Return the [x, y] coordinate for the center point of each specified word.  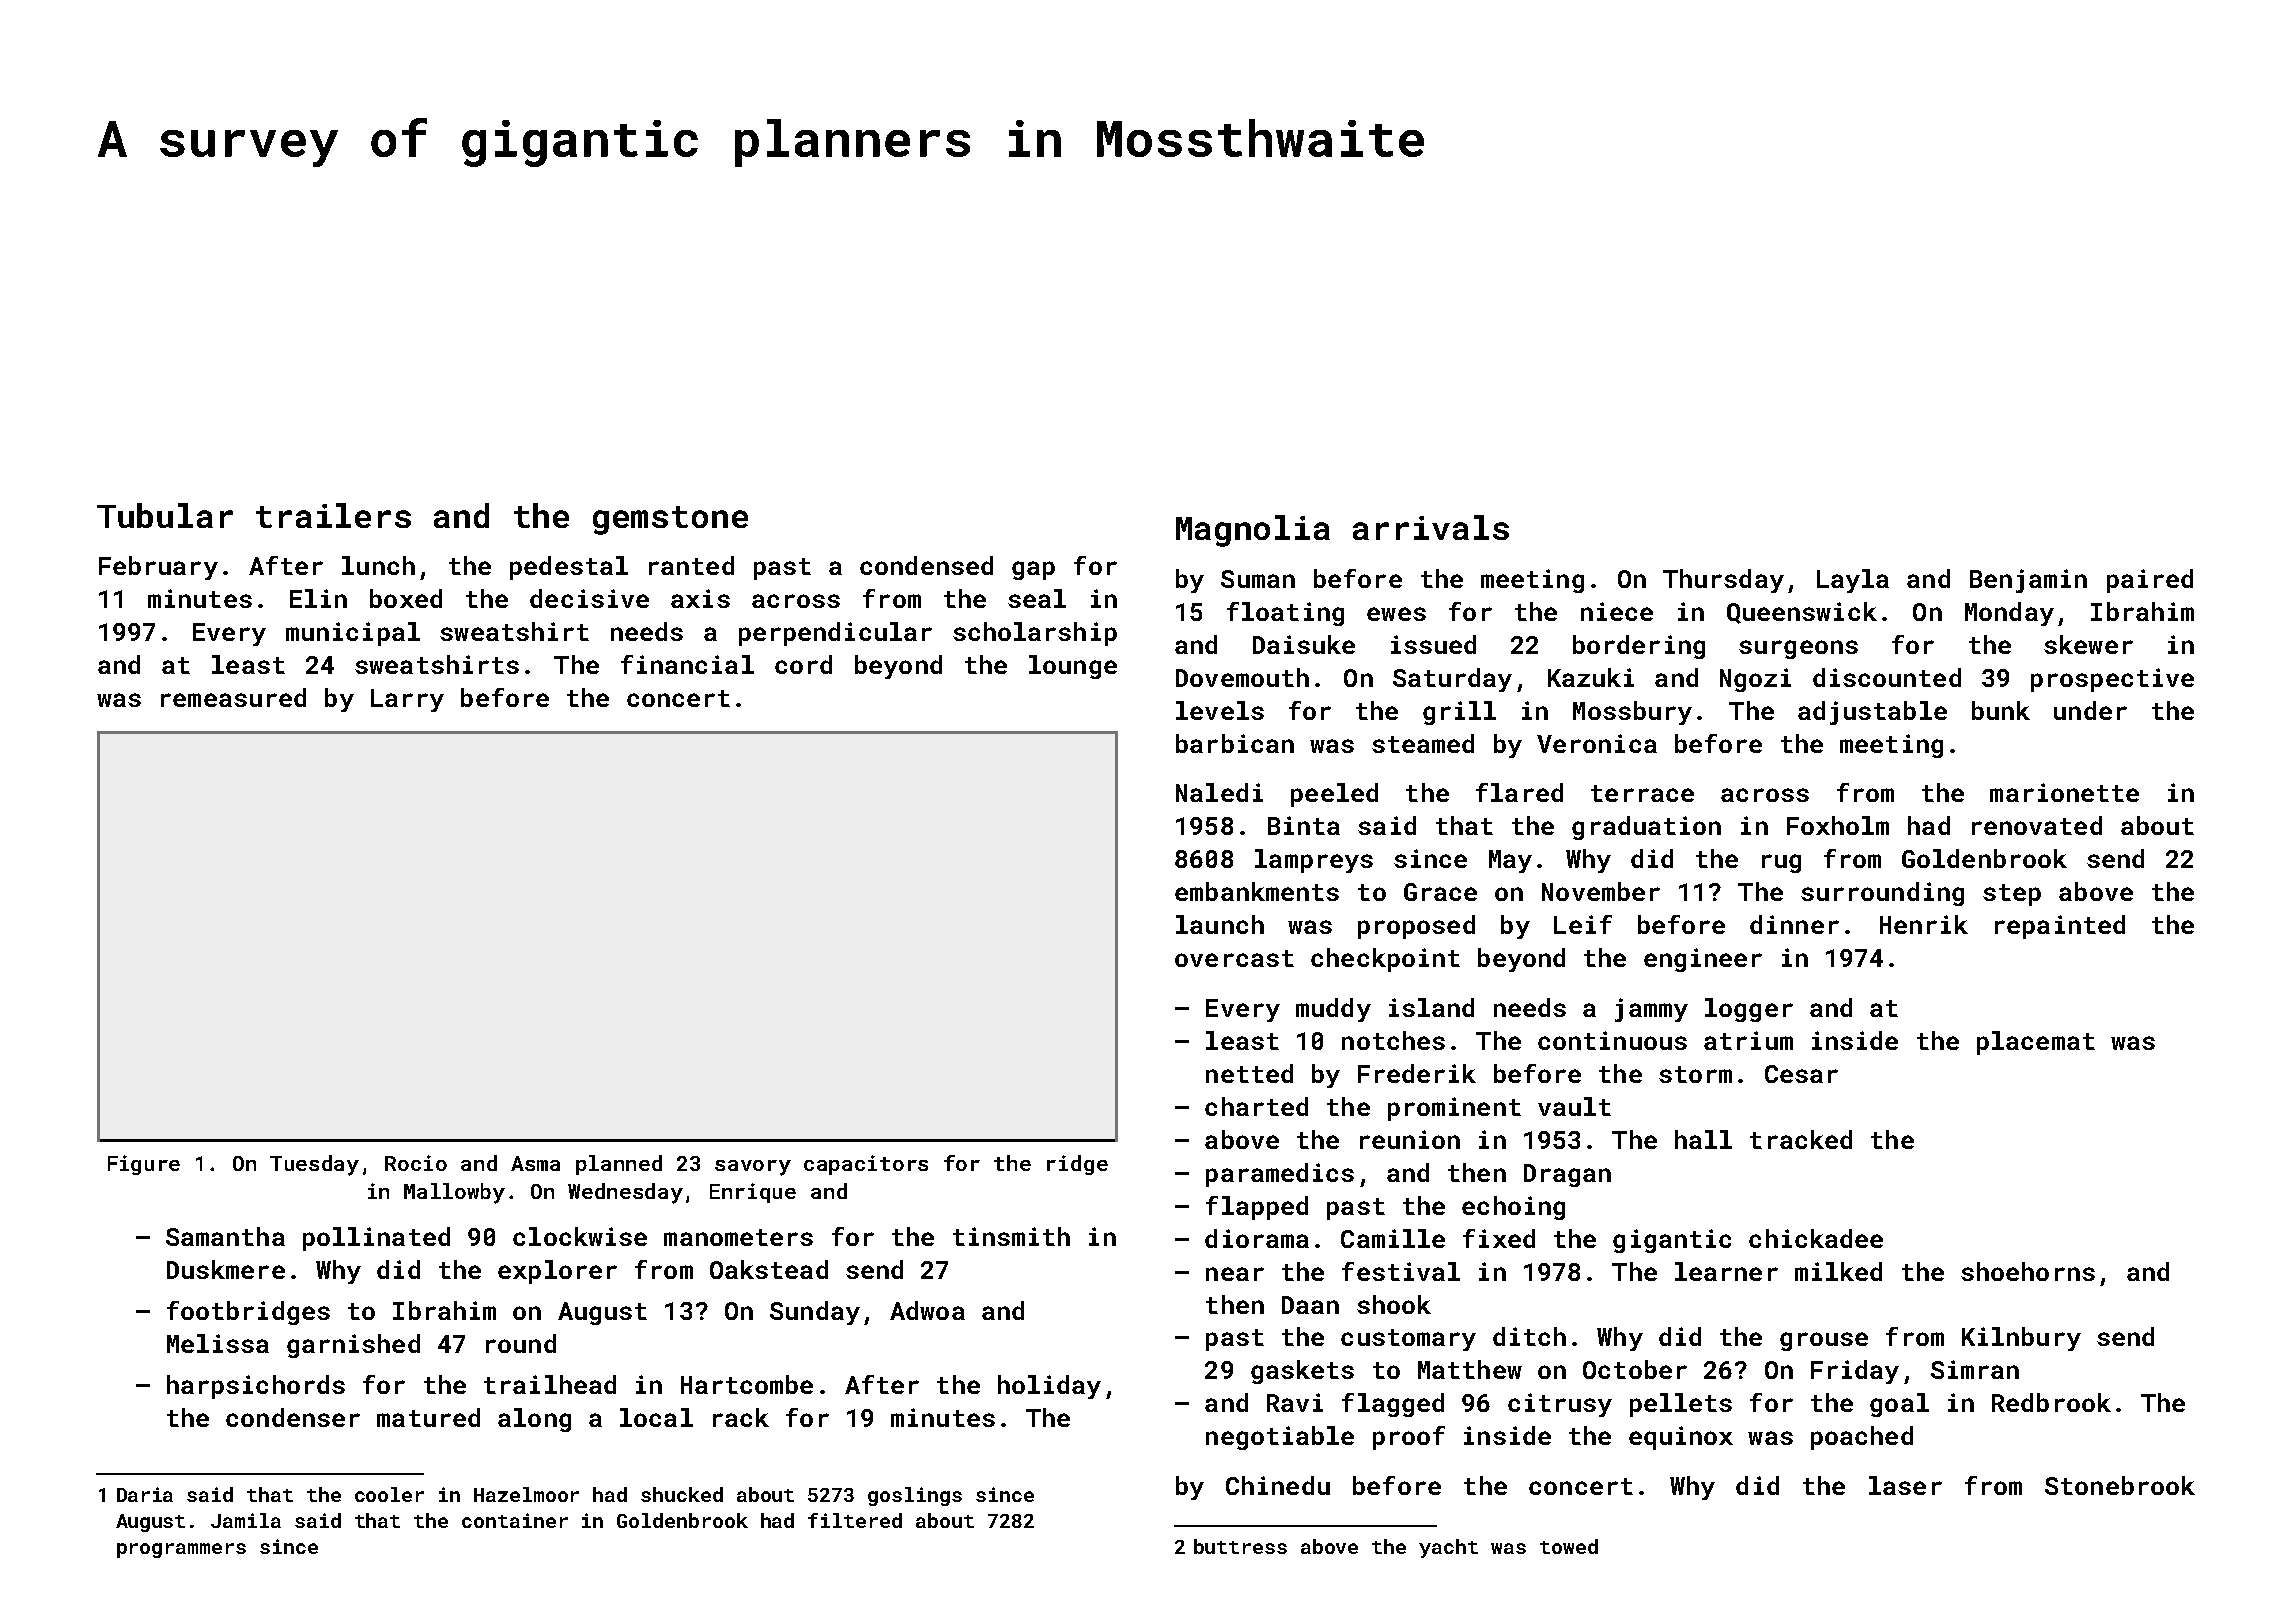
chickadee [1816, 1238]
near [1235, 1274]
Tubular [165, 515]
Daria [145, 1494]
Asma [535, 1163]
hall [1703, 1139]
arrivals [1431, 527]
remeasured [233, 697]
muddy [1333, 1010]
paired [2150, 581]
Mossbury [1632, 713]
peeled [1334, 795]
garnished [353, 1346]
